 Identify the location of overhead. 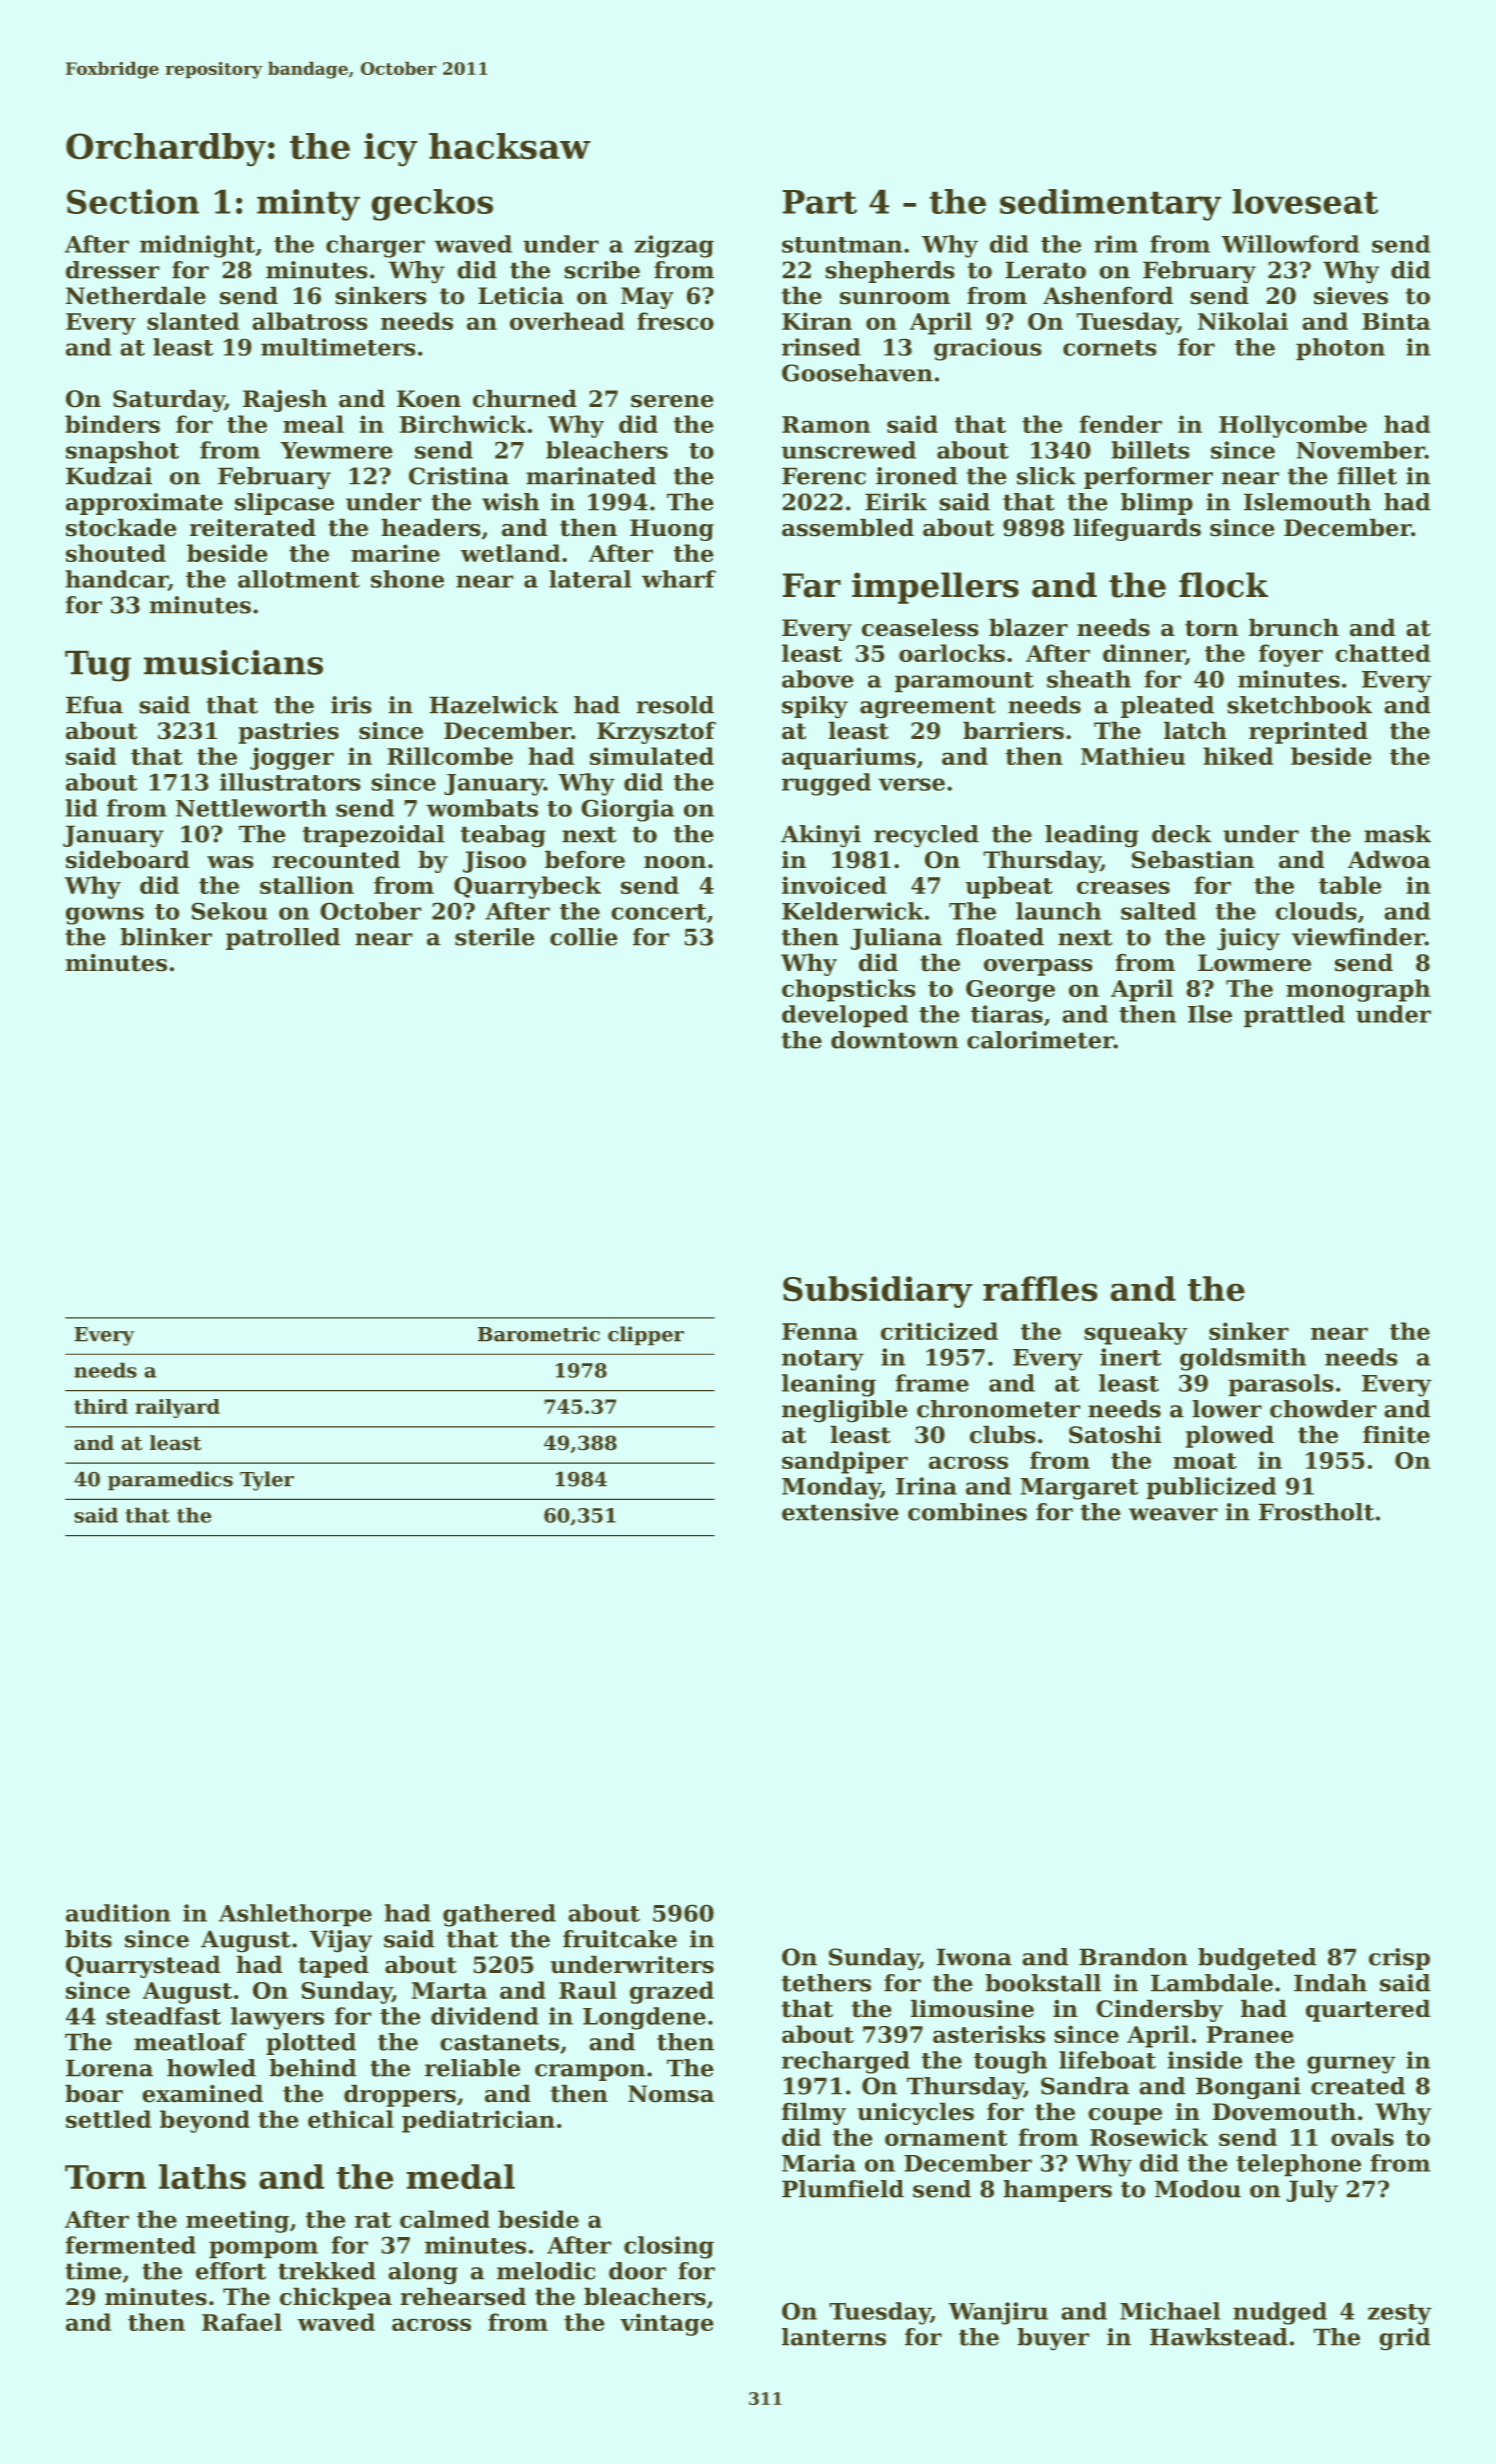
(567, 321).
